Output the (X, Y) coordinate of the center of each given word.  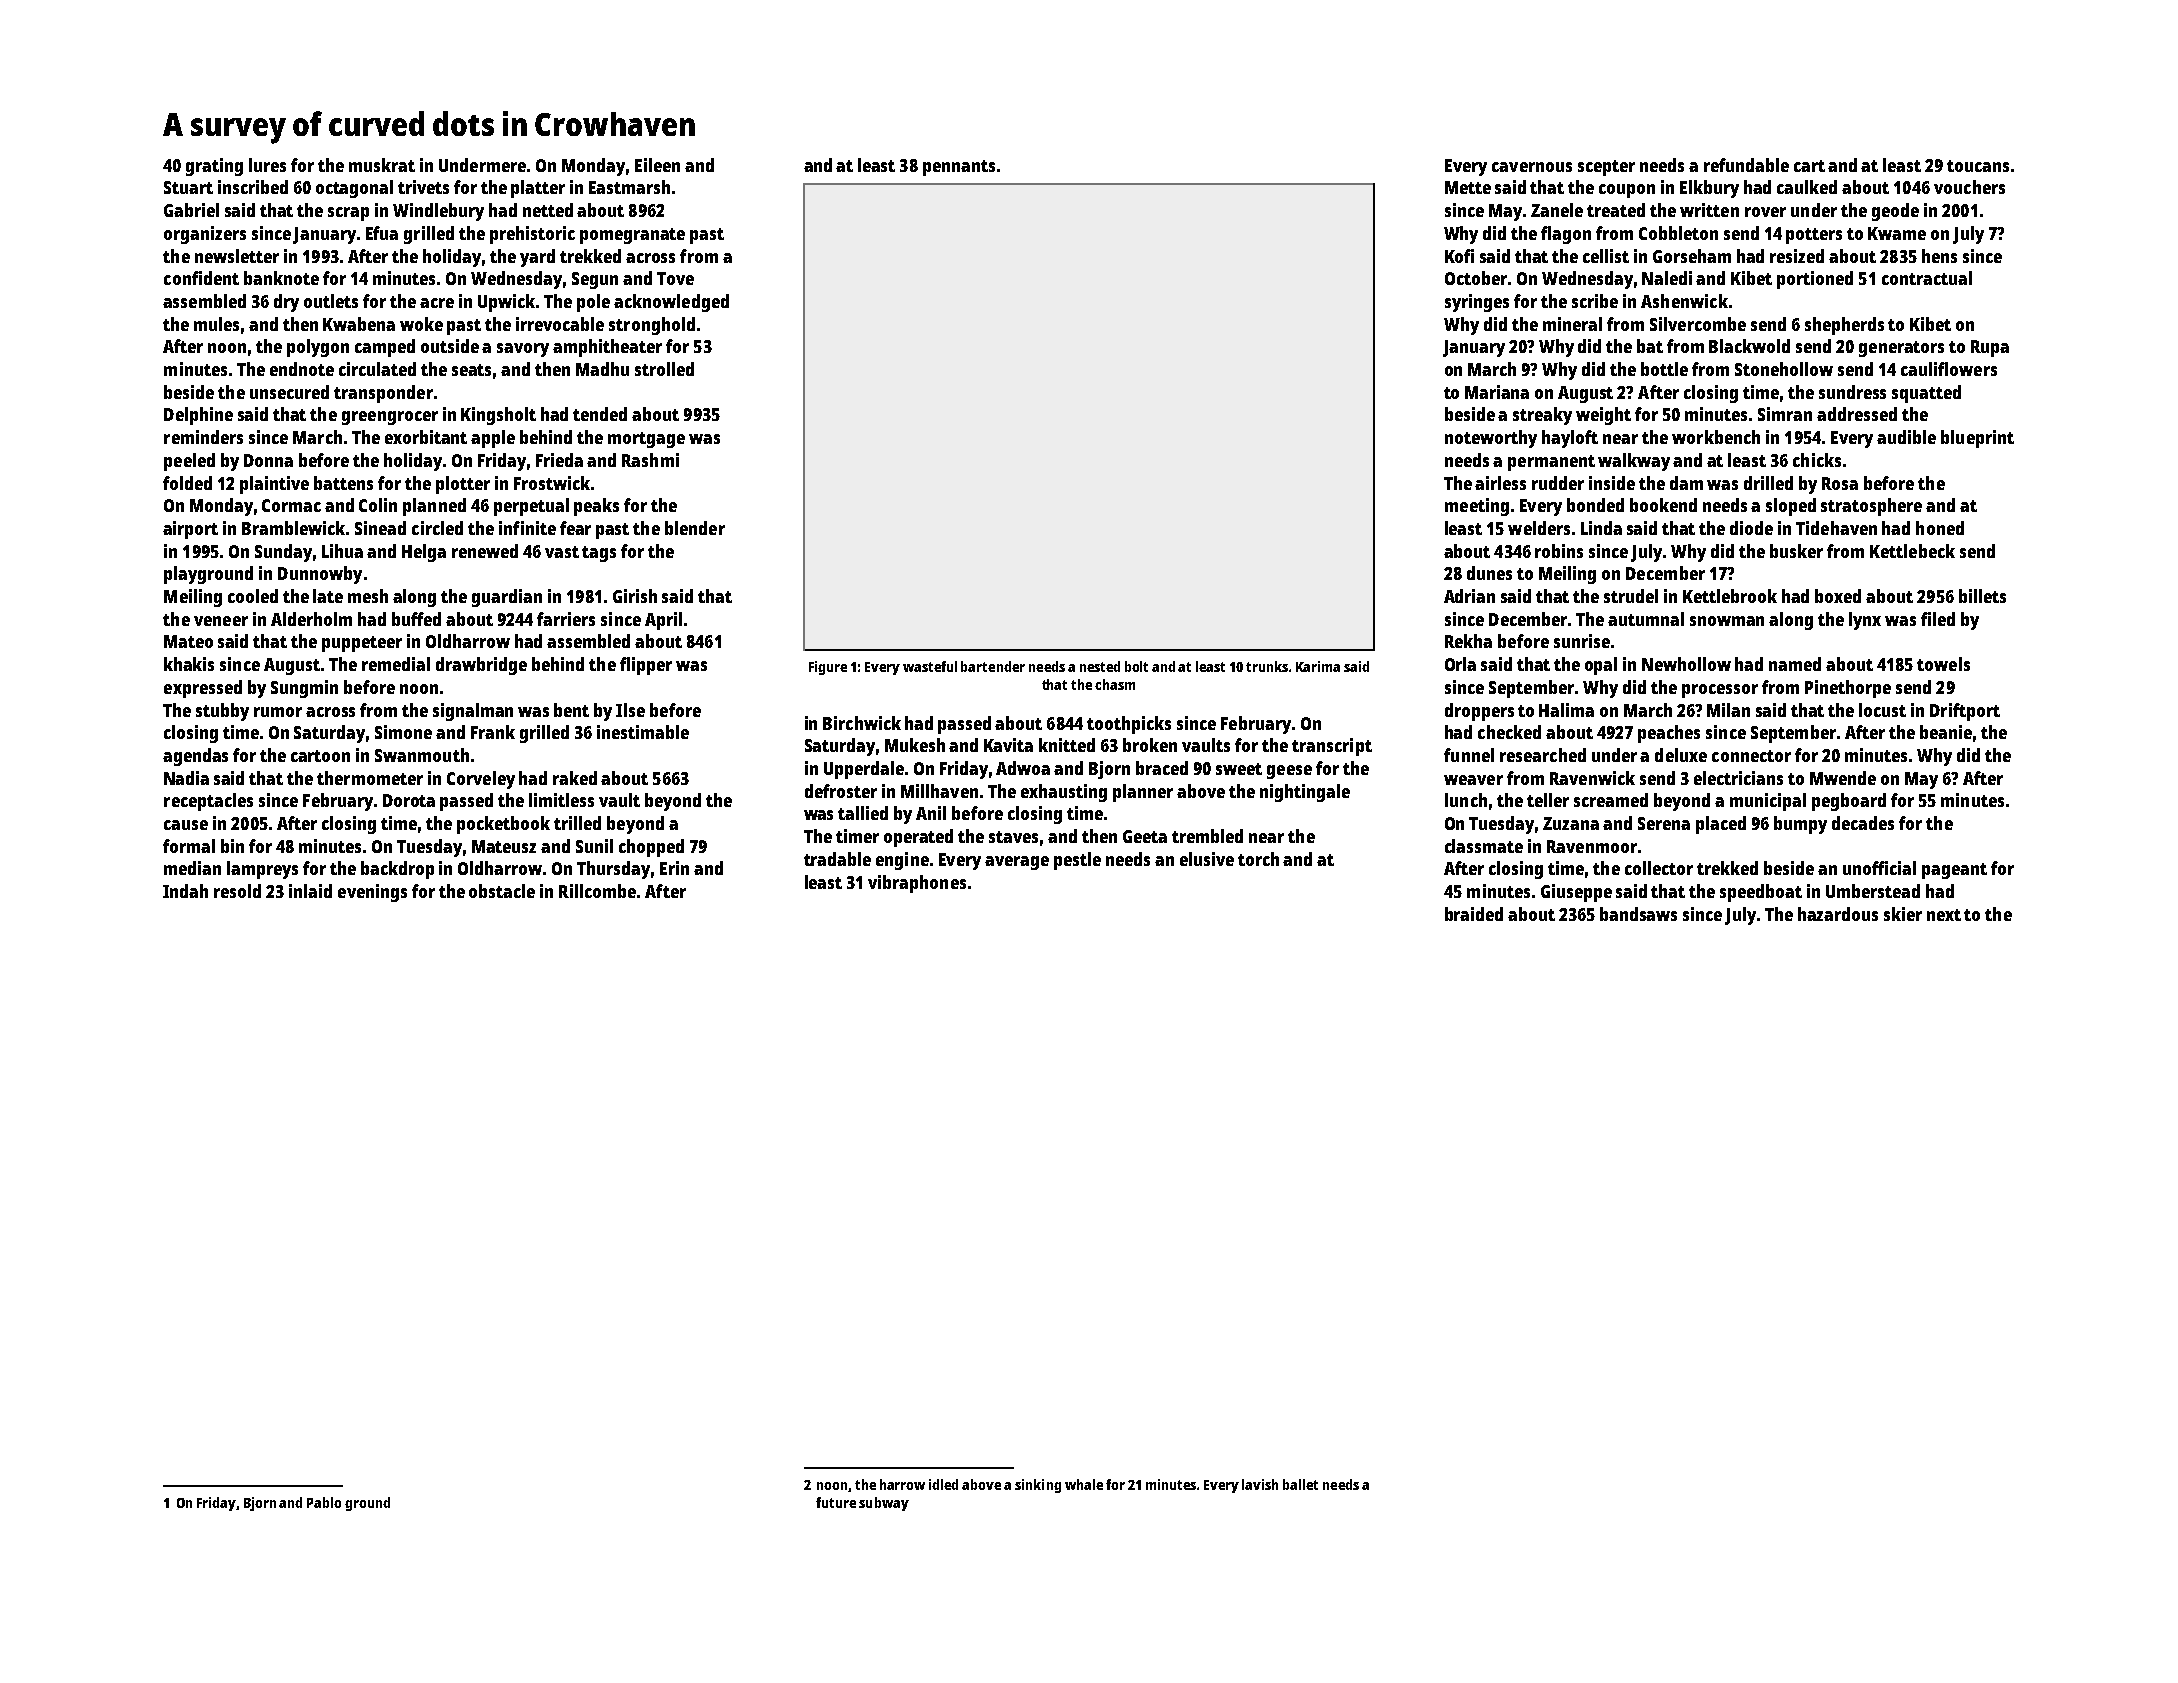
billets (1982, 596)
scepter (1606, 168)
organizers (205, 235)
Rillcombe (597, 891)
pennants (959, 168)
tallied (863, 813)
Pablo (324, 1502)
